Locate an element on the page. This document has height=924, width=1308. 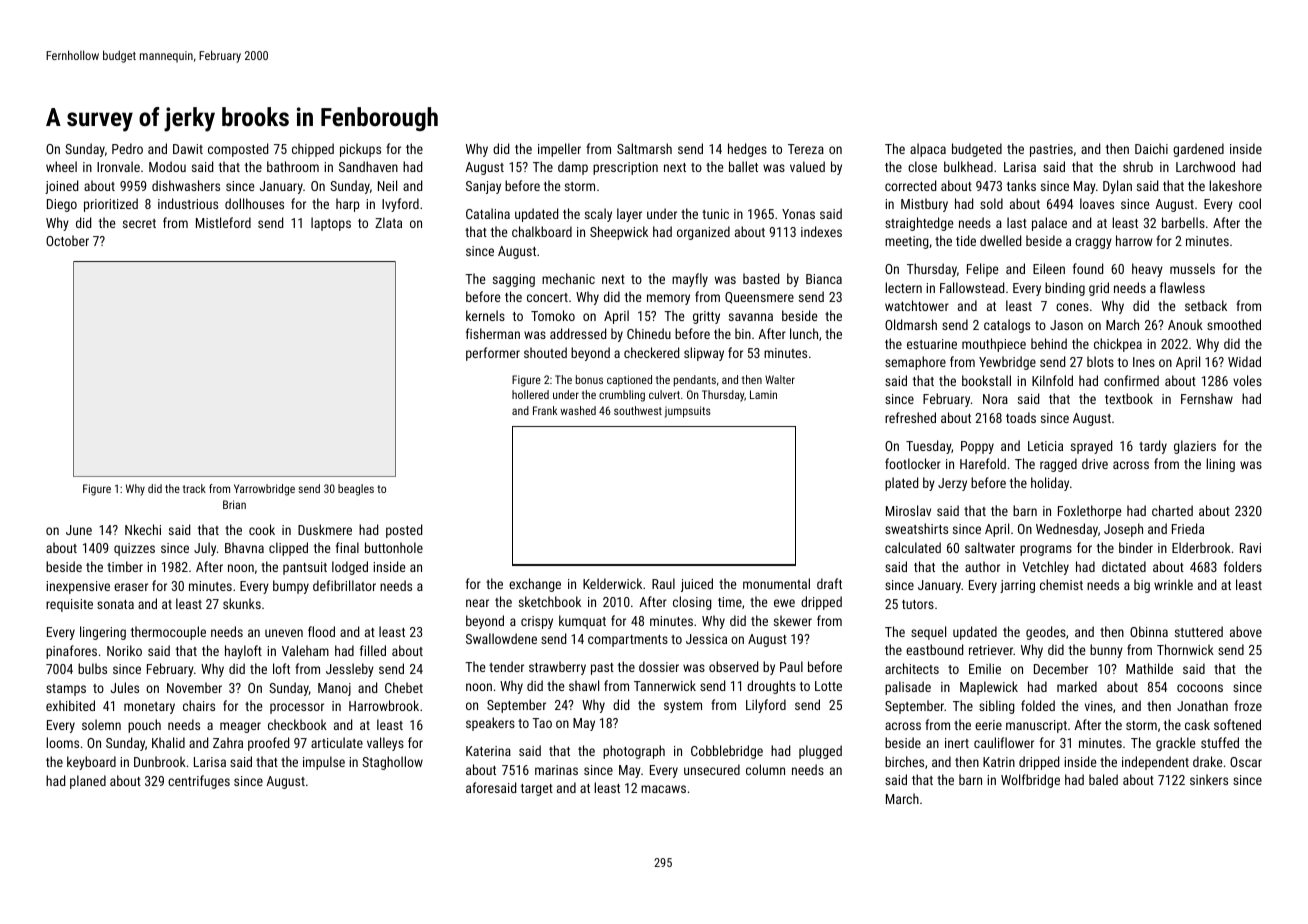
plated is located at coordinates (901, 484).
